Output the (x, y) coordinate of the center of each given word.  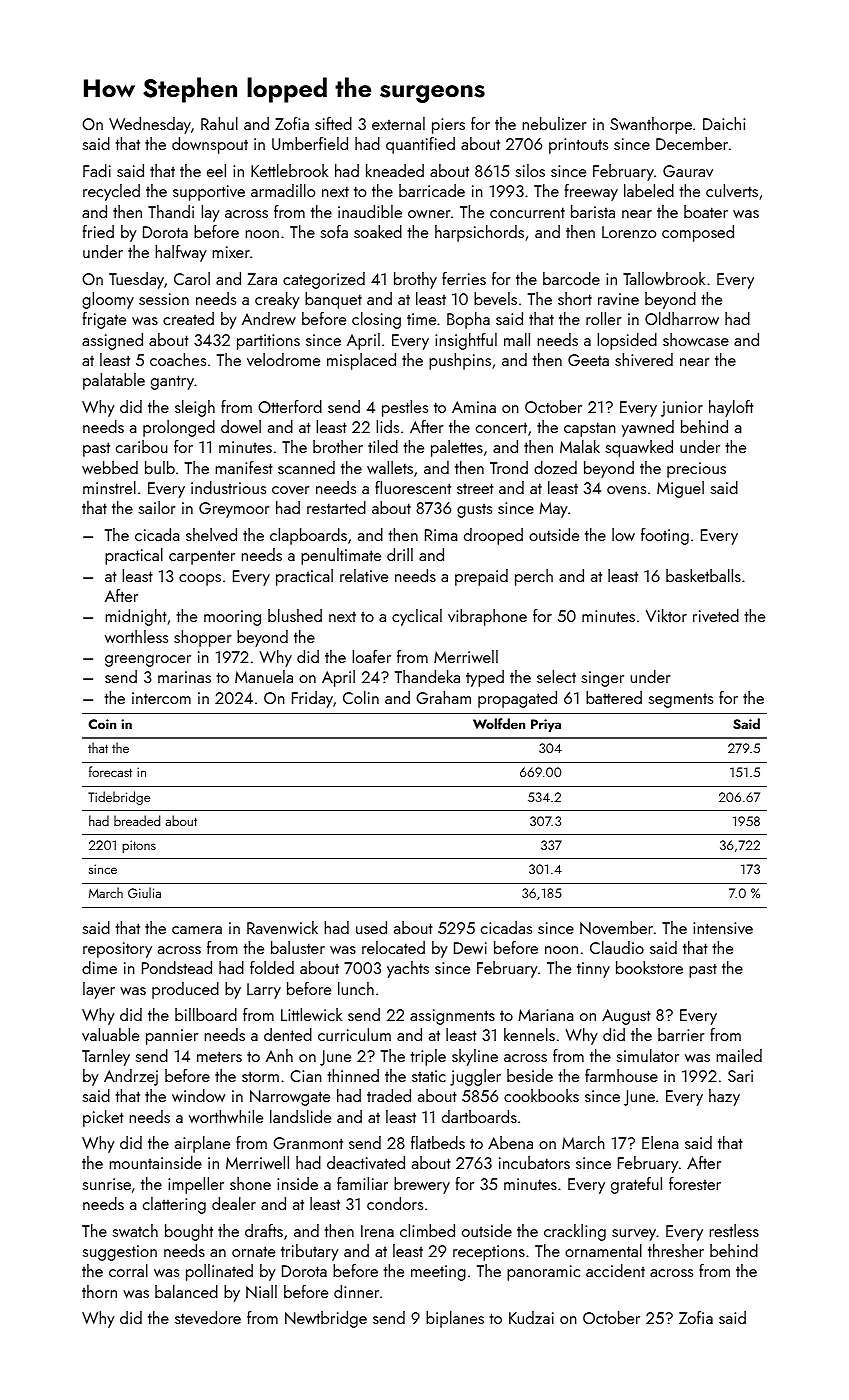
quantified (420, 145)
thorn (99, 1291)
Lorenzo (629, 232)
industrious (228, 487)
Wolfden (499, 723)
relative (364, 575)
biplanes (455, 1319)
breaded (137, 820)
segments (681, 701)
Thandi (171, 211)
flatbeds (438, 1142)
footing (665, 536)
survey (634, 1235)
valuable (110, 1034)
